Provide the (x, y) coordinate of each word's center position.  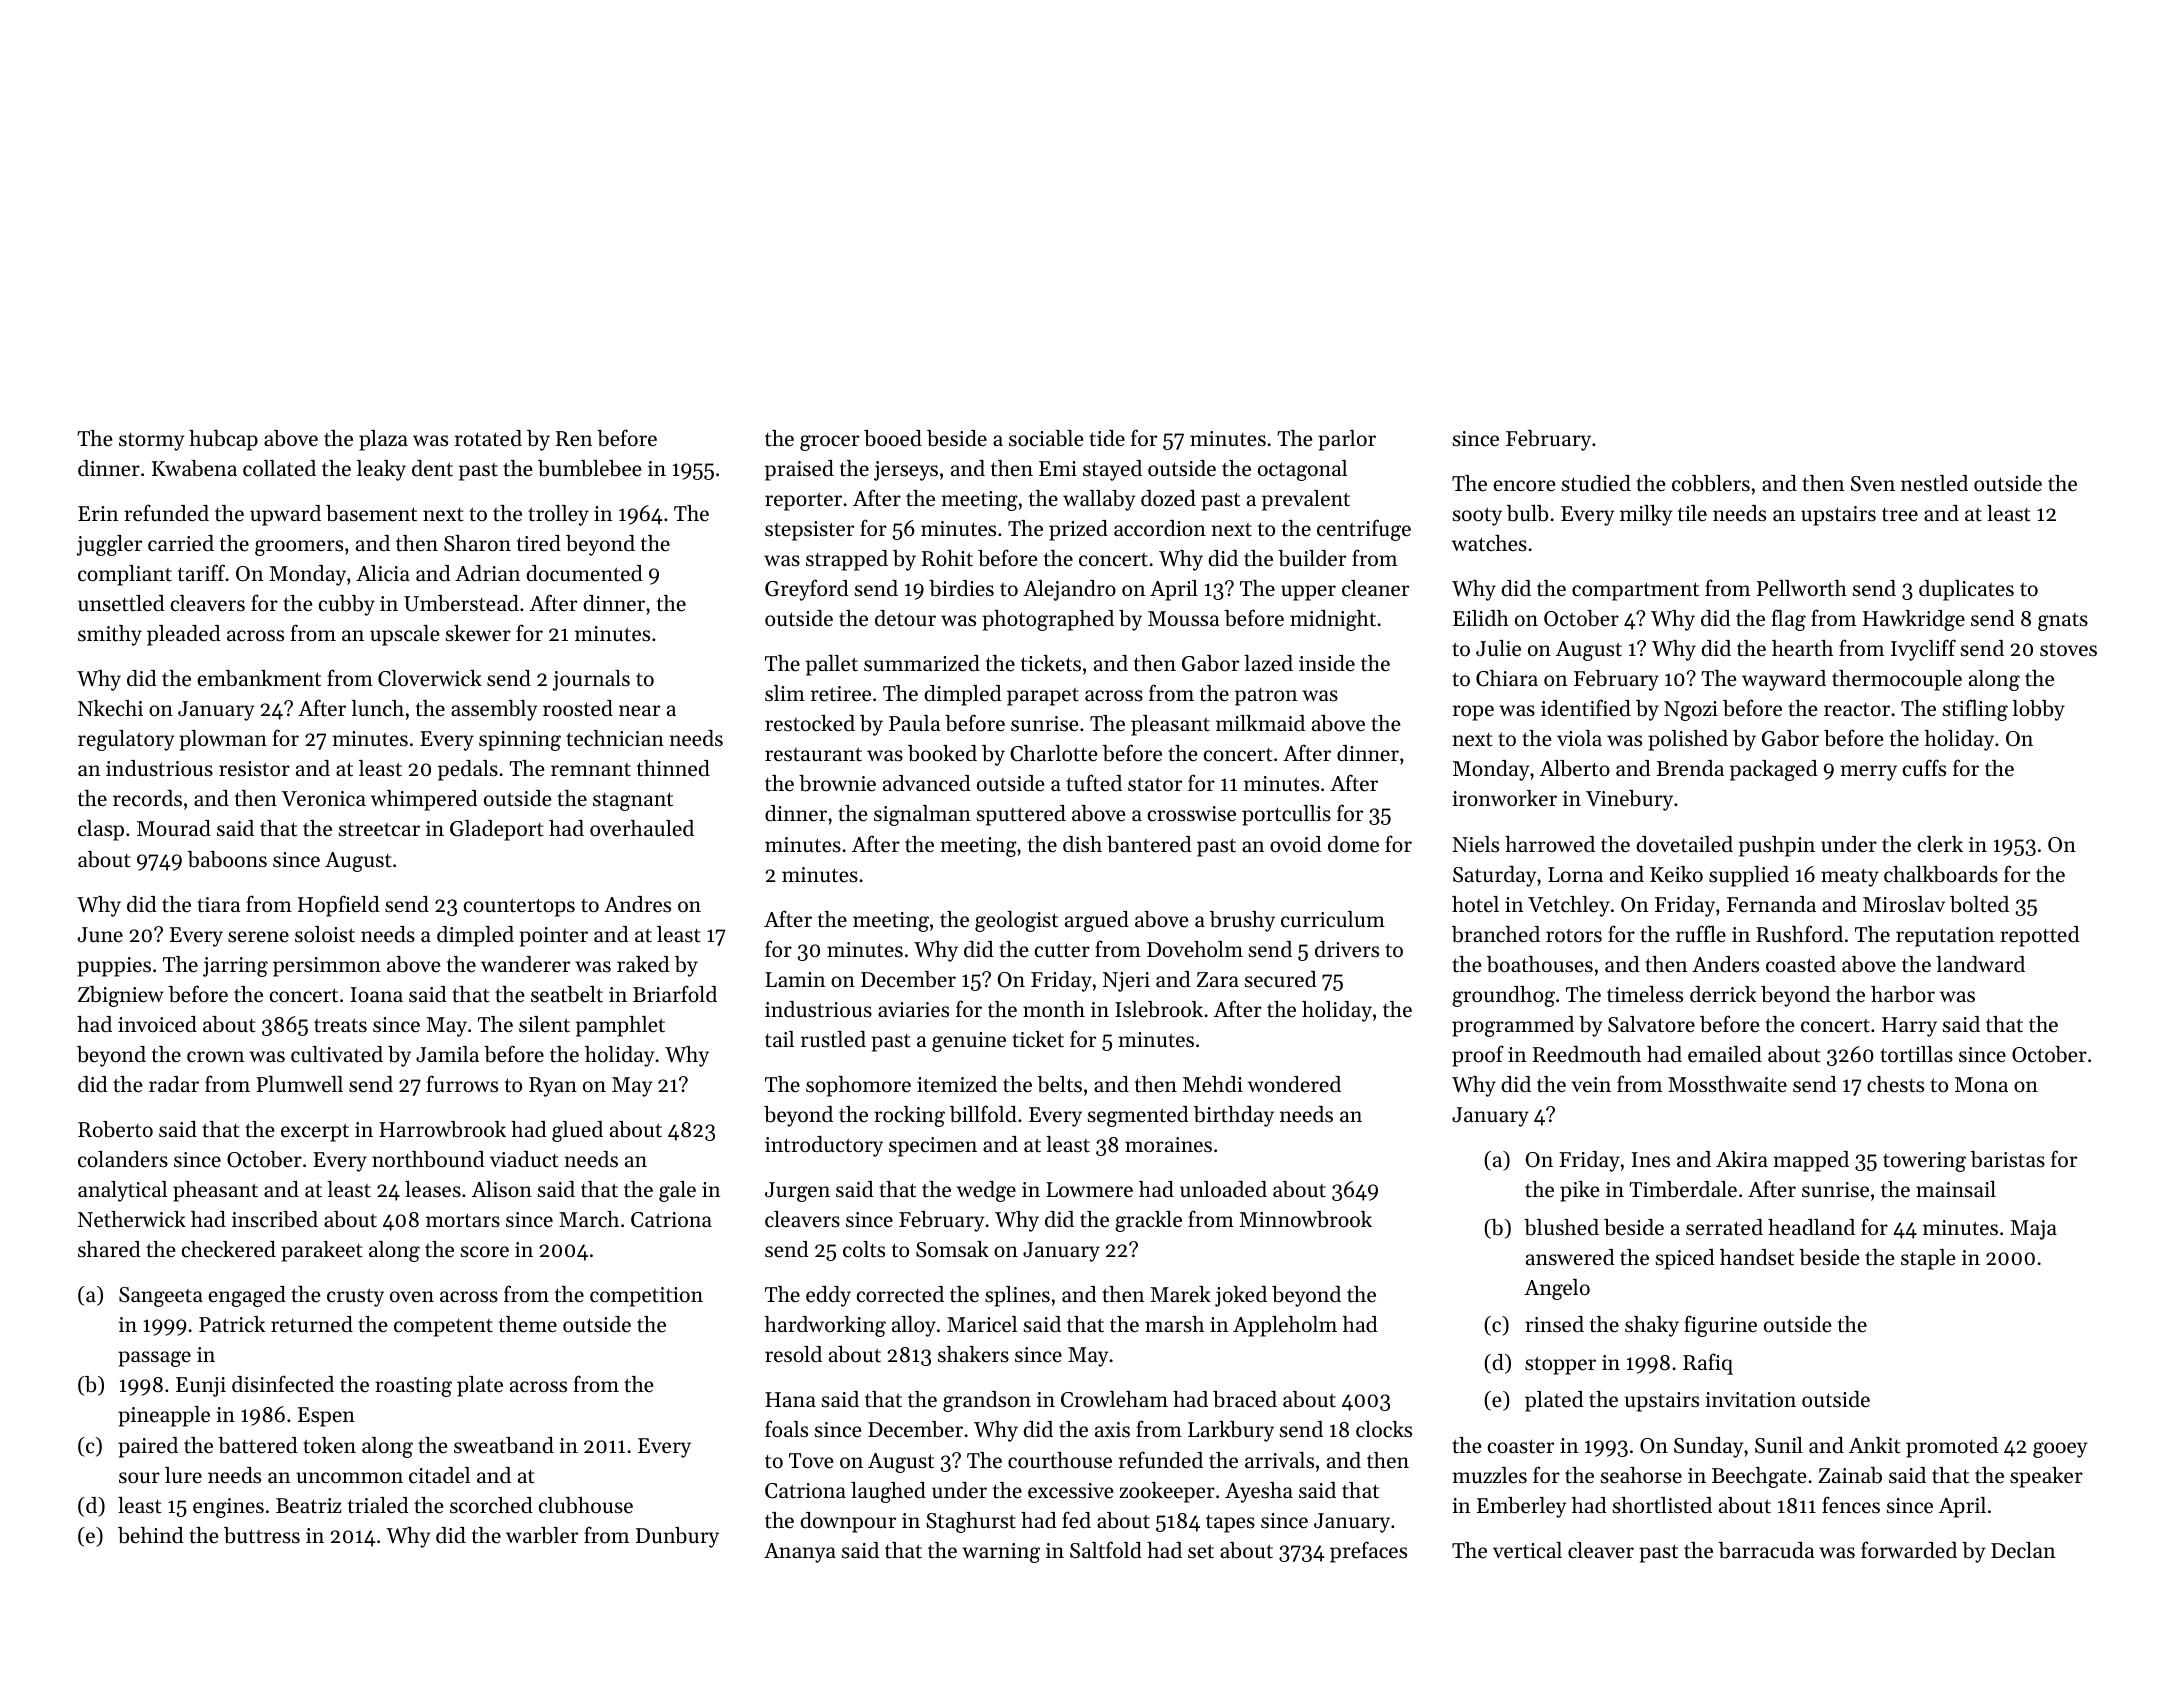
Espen (326, 1417)
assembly (494, 710)
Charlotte (1054, 753)
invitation (1750, 1399)
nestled (1934, 483)
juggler (109, 545)
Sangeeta (161, 1297)
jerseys (906, 471)
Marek (1181, 1294)
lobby (2038, 710)
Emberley (1521, 1507)
